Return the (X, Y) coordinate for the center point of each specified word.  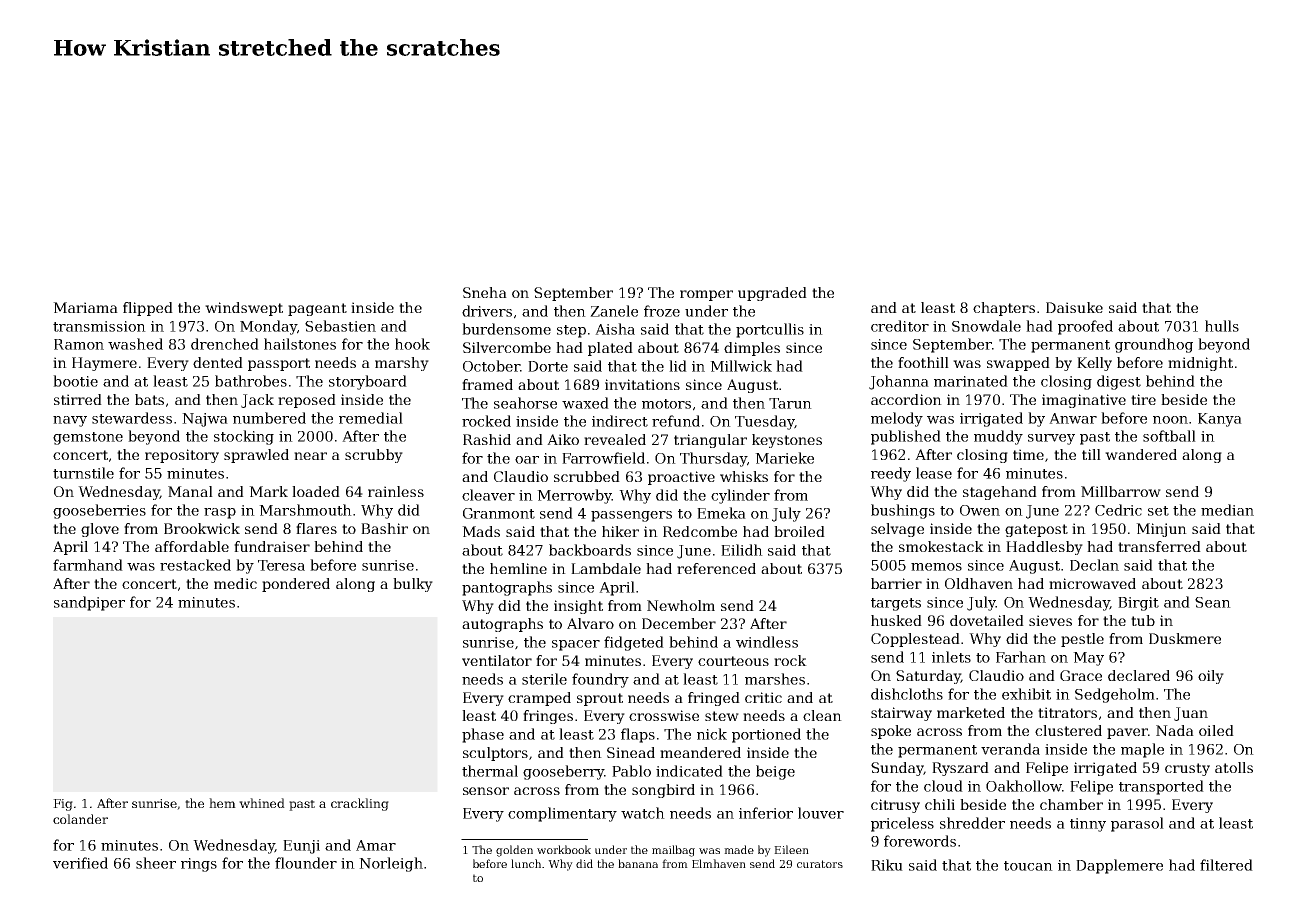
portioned (766, 735)
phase (483, 735)
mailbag (673, 851)
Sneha (485, 292)
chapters (1004, 309)
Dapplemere (1119, 866)
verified (80, 863)
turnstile (83, 473)
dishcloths (907, 694)
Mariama (85, 307)
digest (1119, 382)
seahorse (525, 403)
